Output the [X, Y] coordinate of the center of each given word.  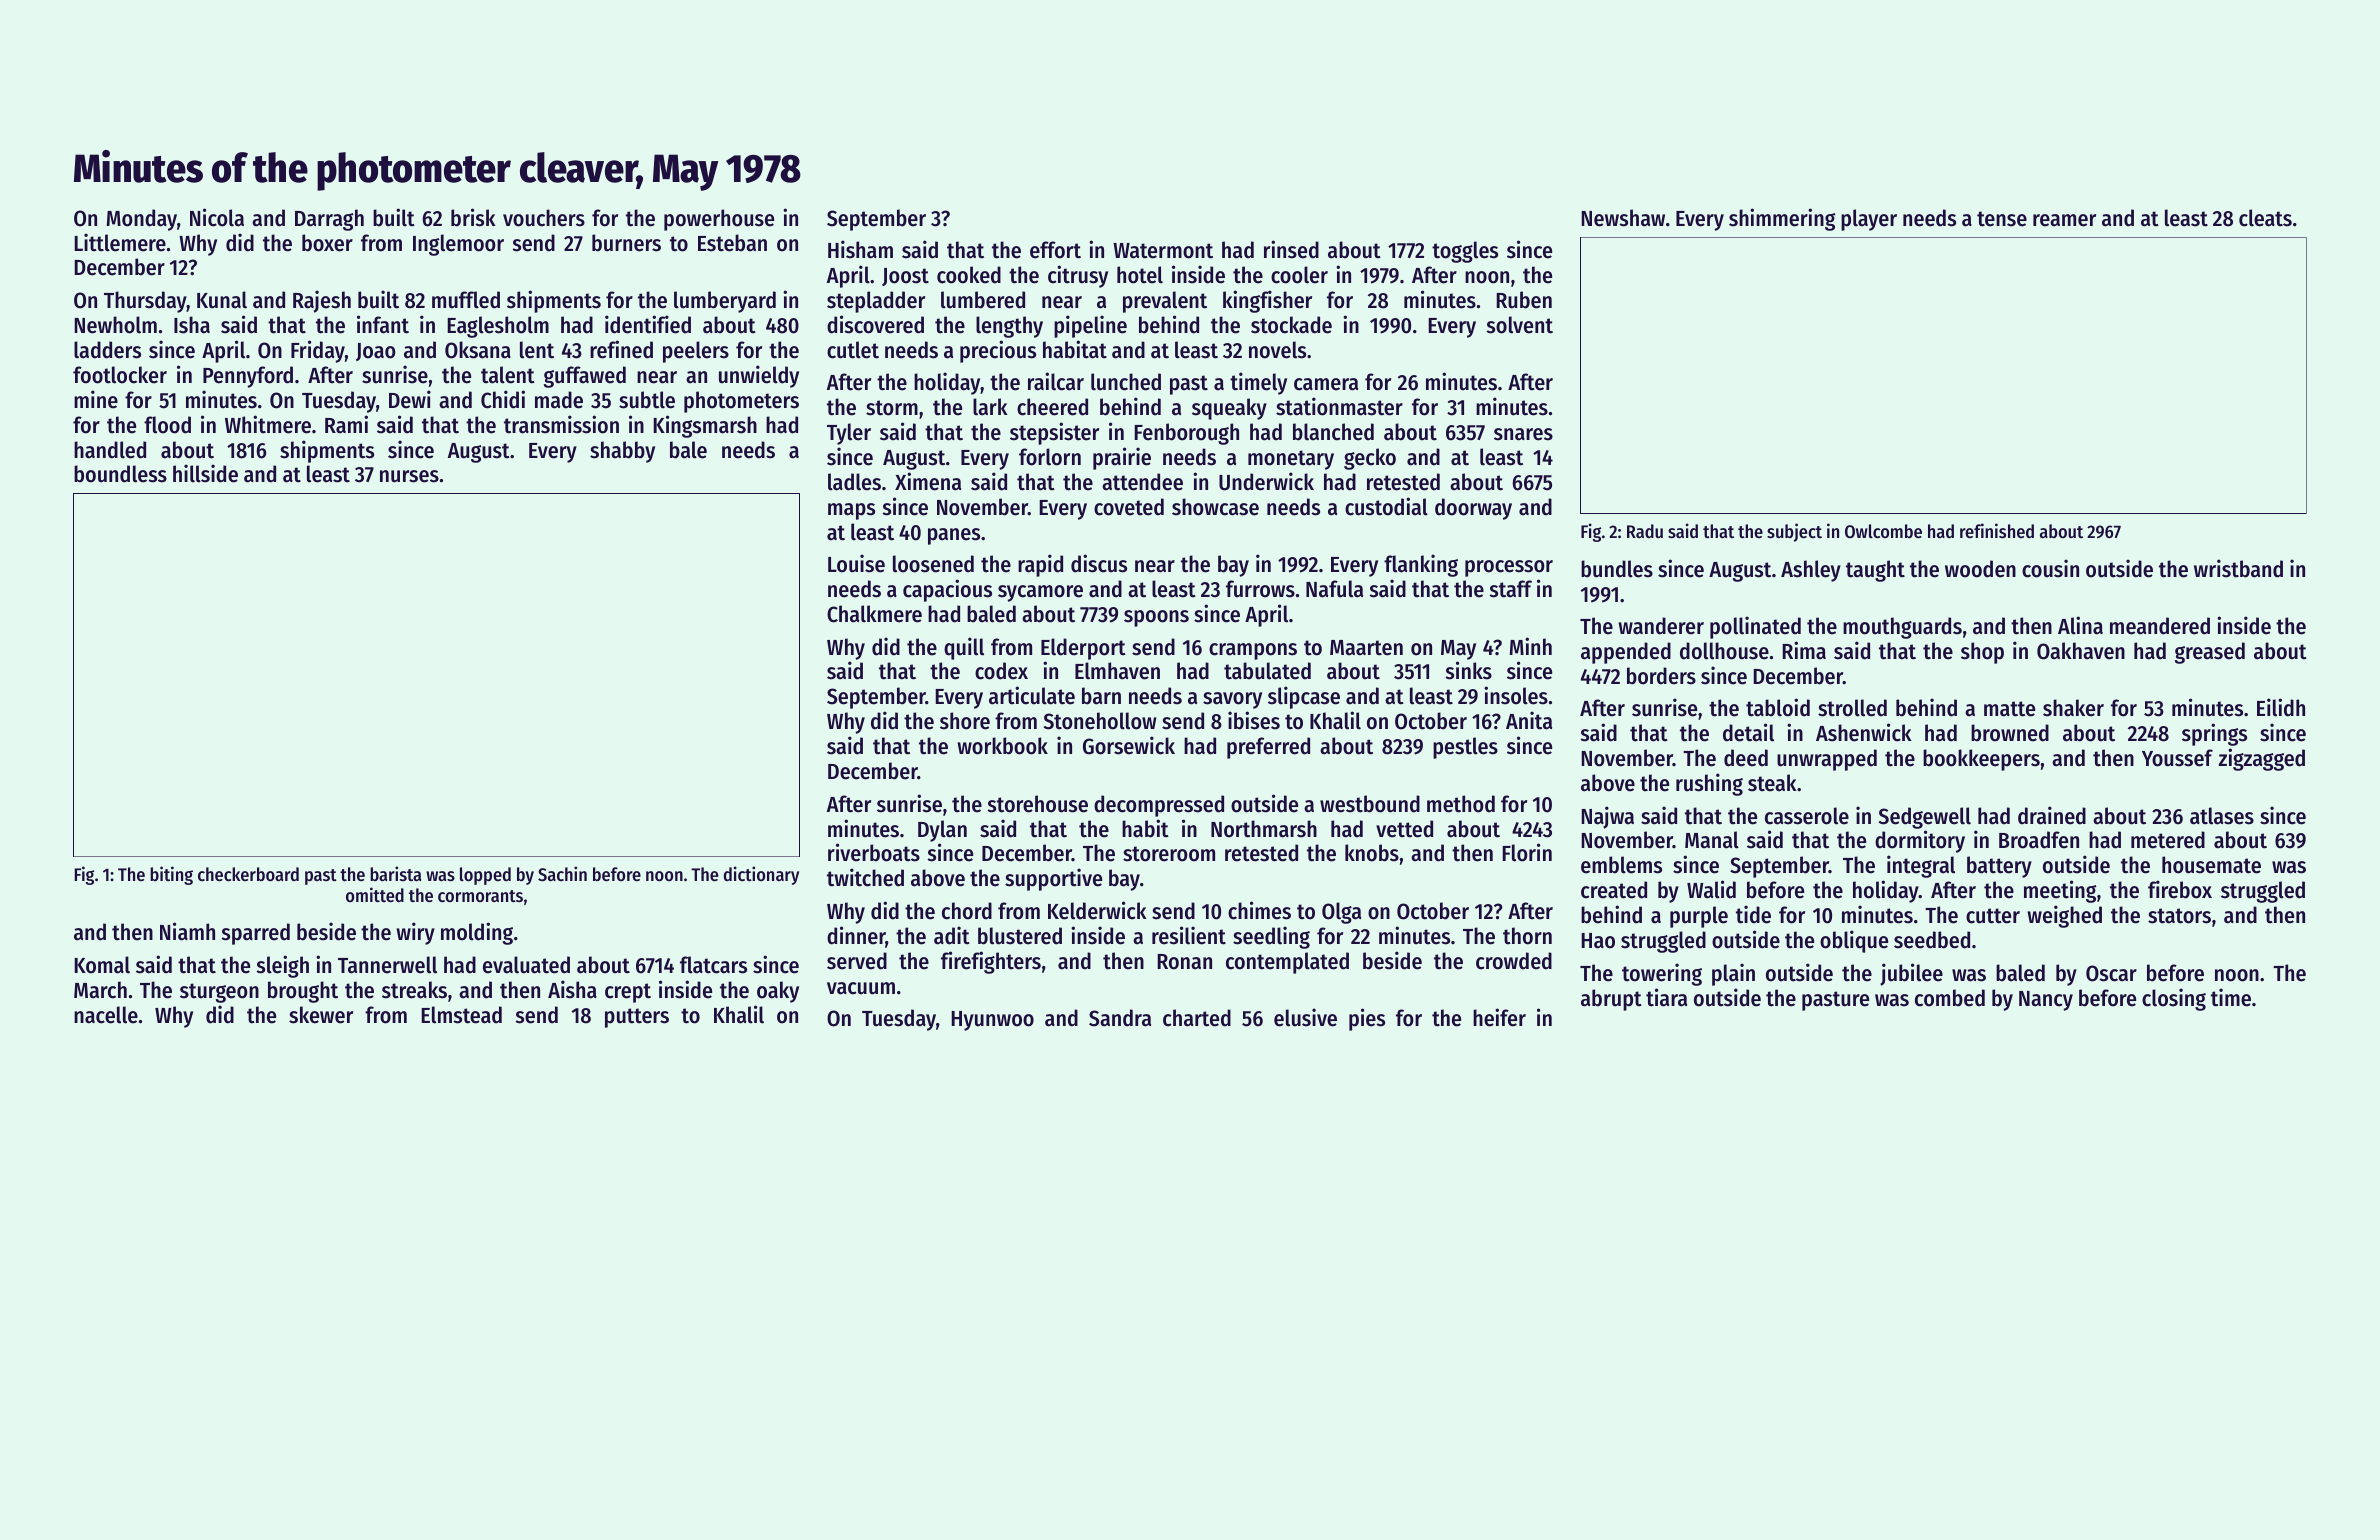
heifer [1499, 1017]
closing [2174, 999]
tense [2002, 219]
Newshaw [1623, 218]
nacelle [106, 1015]
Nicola [217, 217]
